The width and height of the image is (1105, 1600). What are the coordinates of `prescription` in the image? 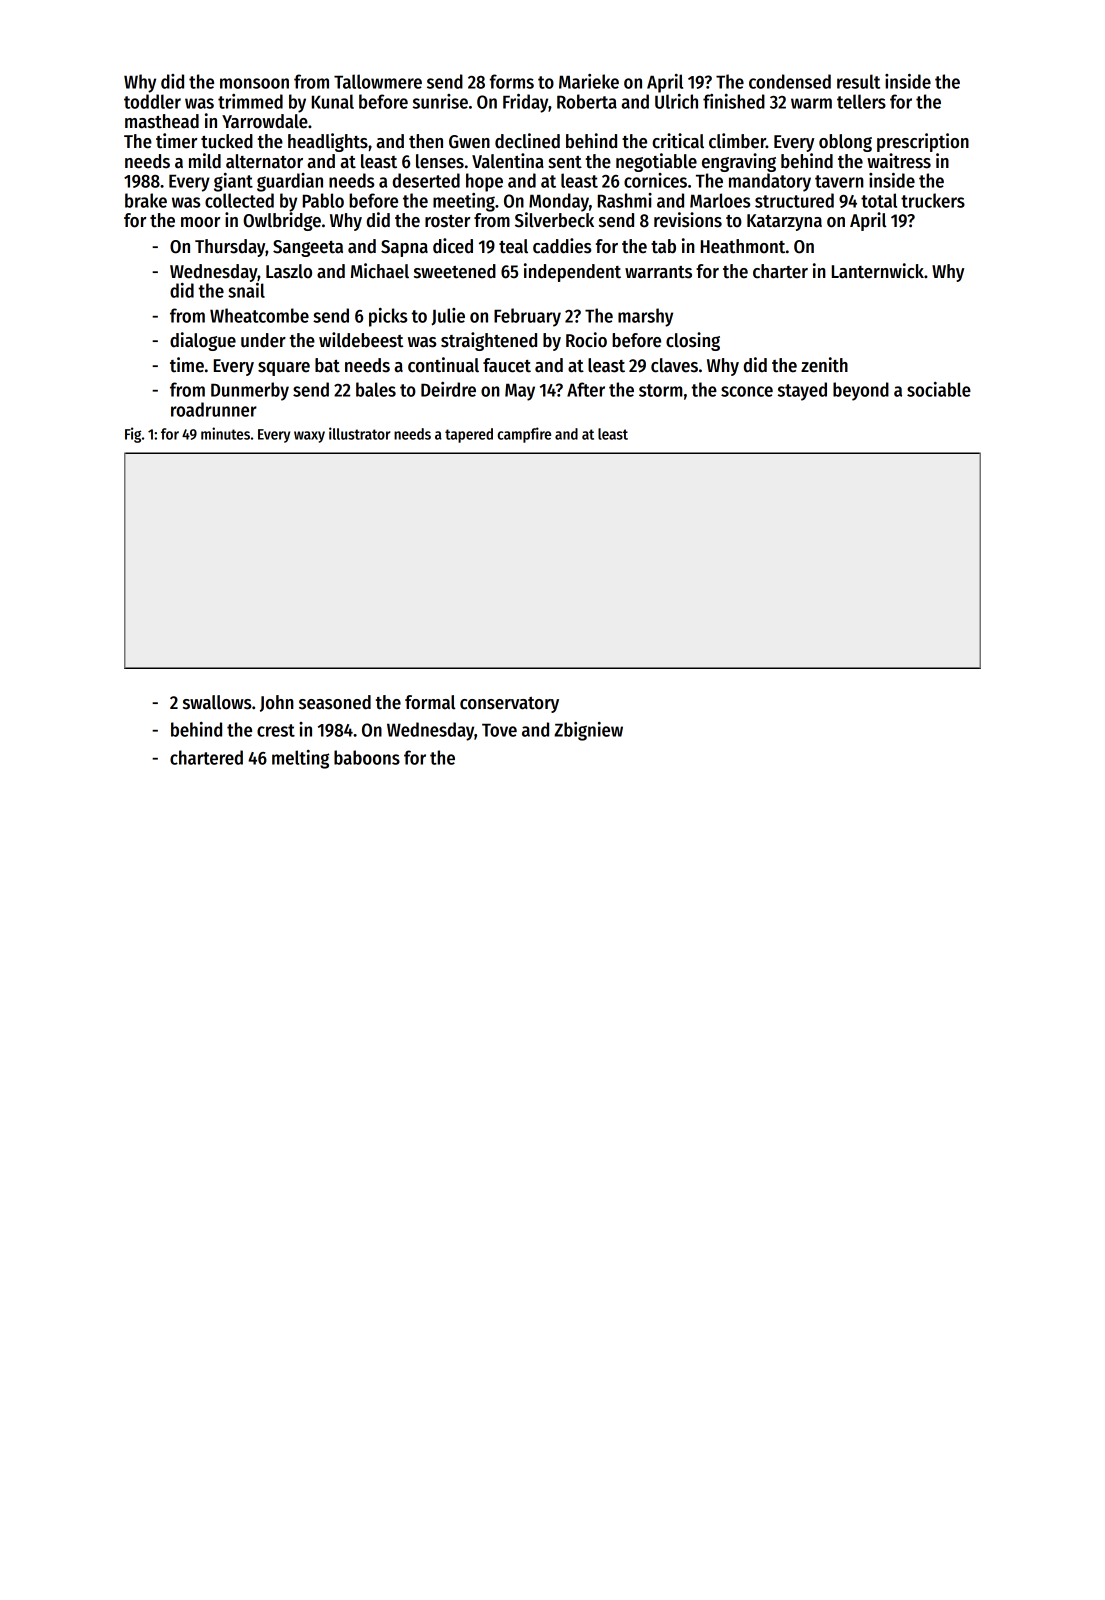 It's located at (923, 142).
